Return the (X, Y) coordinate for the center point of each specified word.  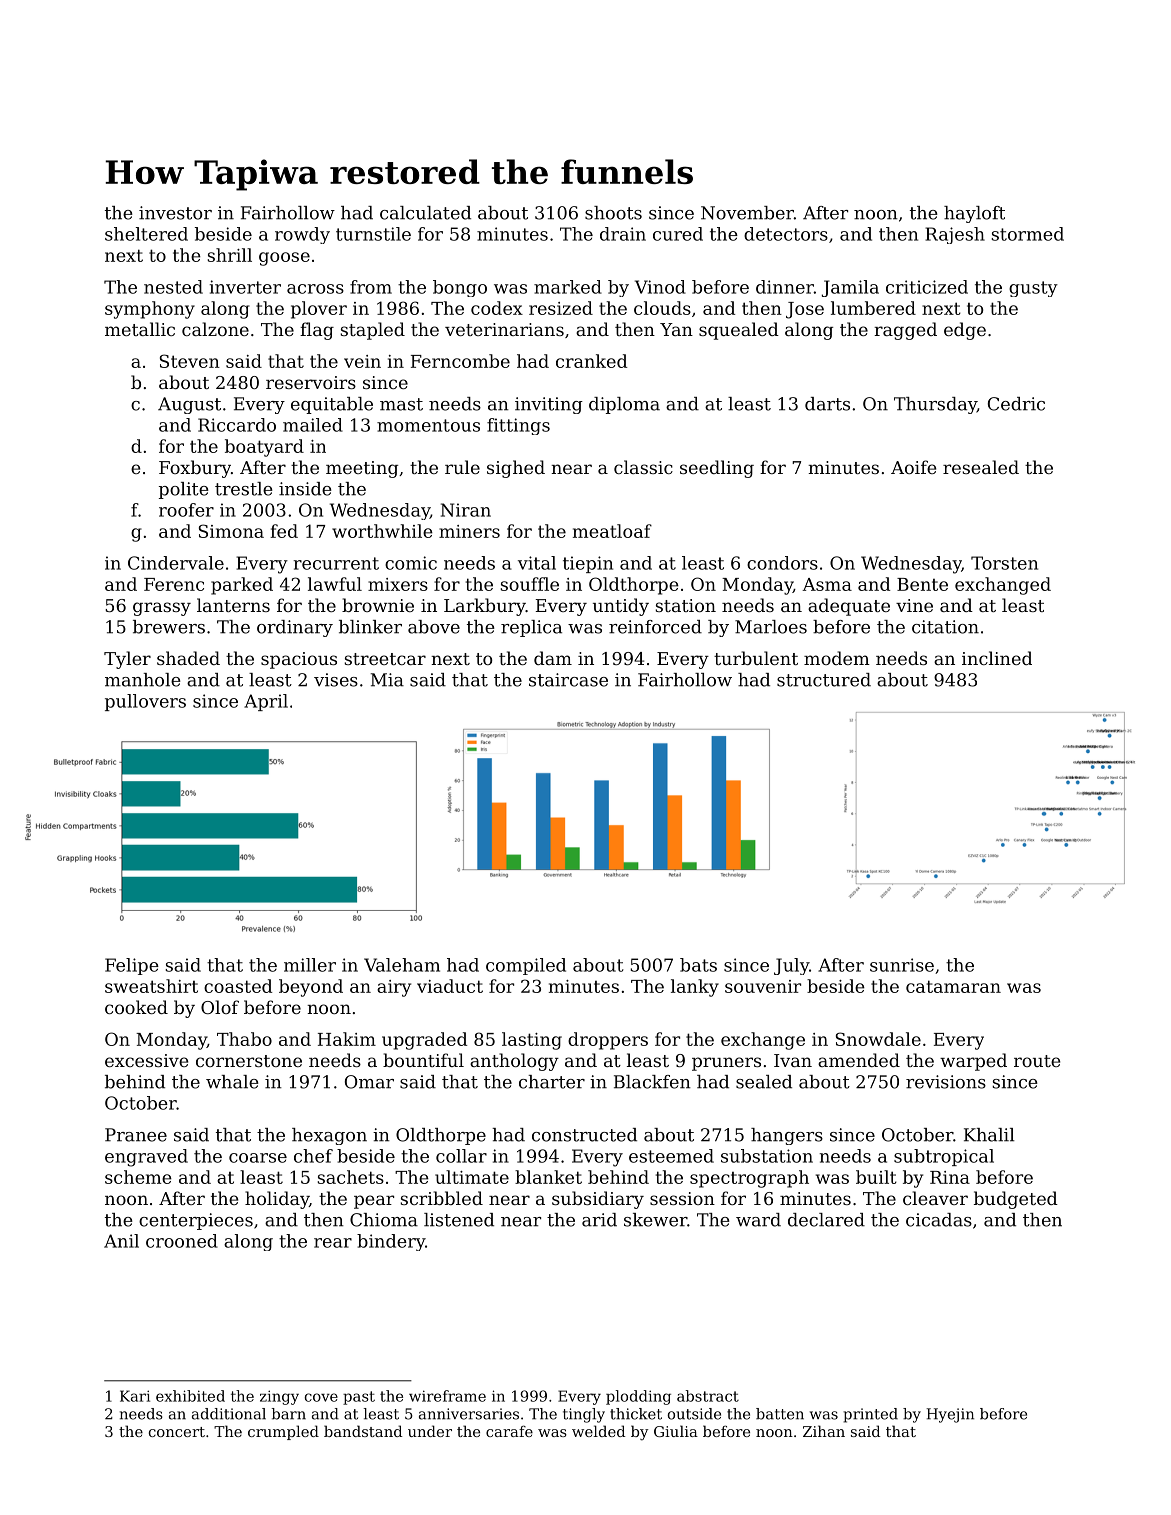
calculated (425, 213)
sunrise (902, 965)
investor (175, 213)
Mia (387, 680)
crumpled (283, 1432)
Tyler (127, 660)
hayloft (974, 214)
